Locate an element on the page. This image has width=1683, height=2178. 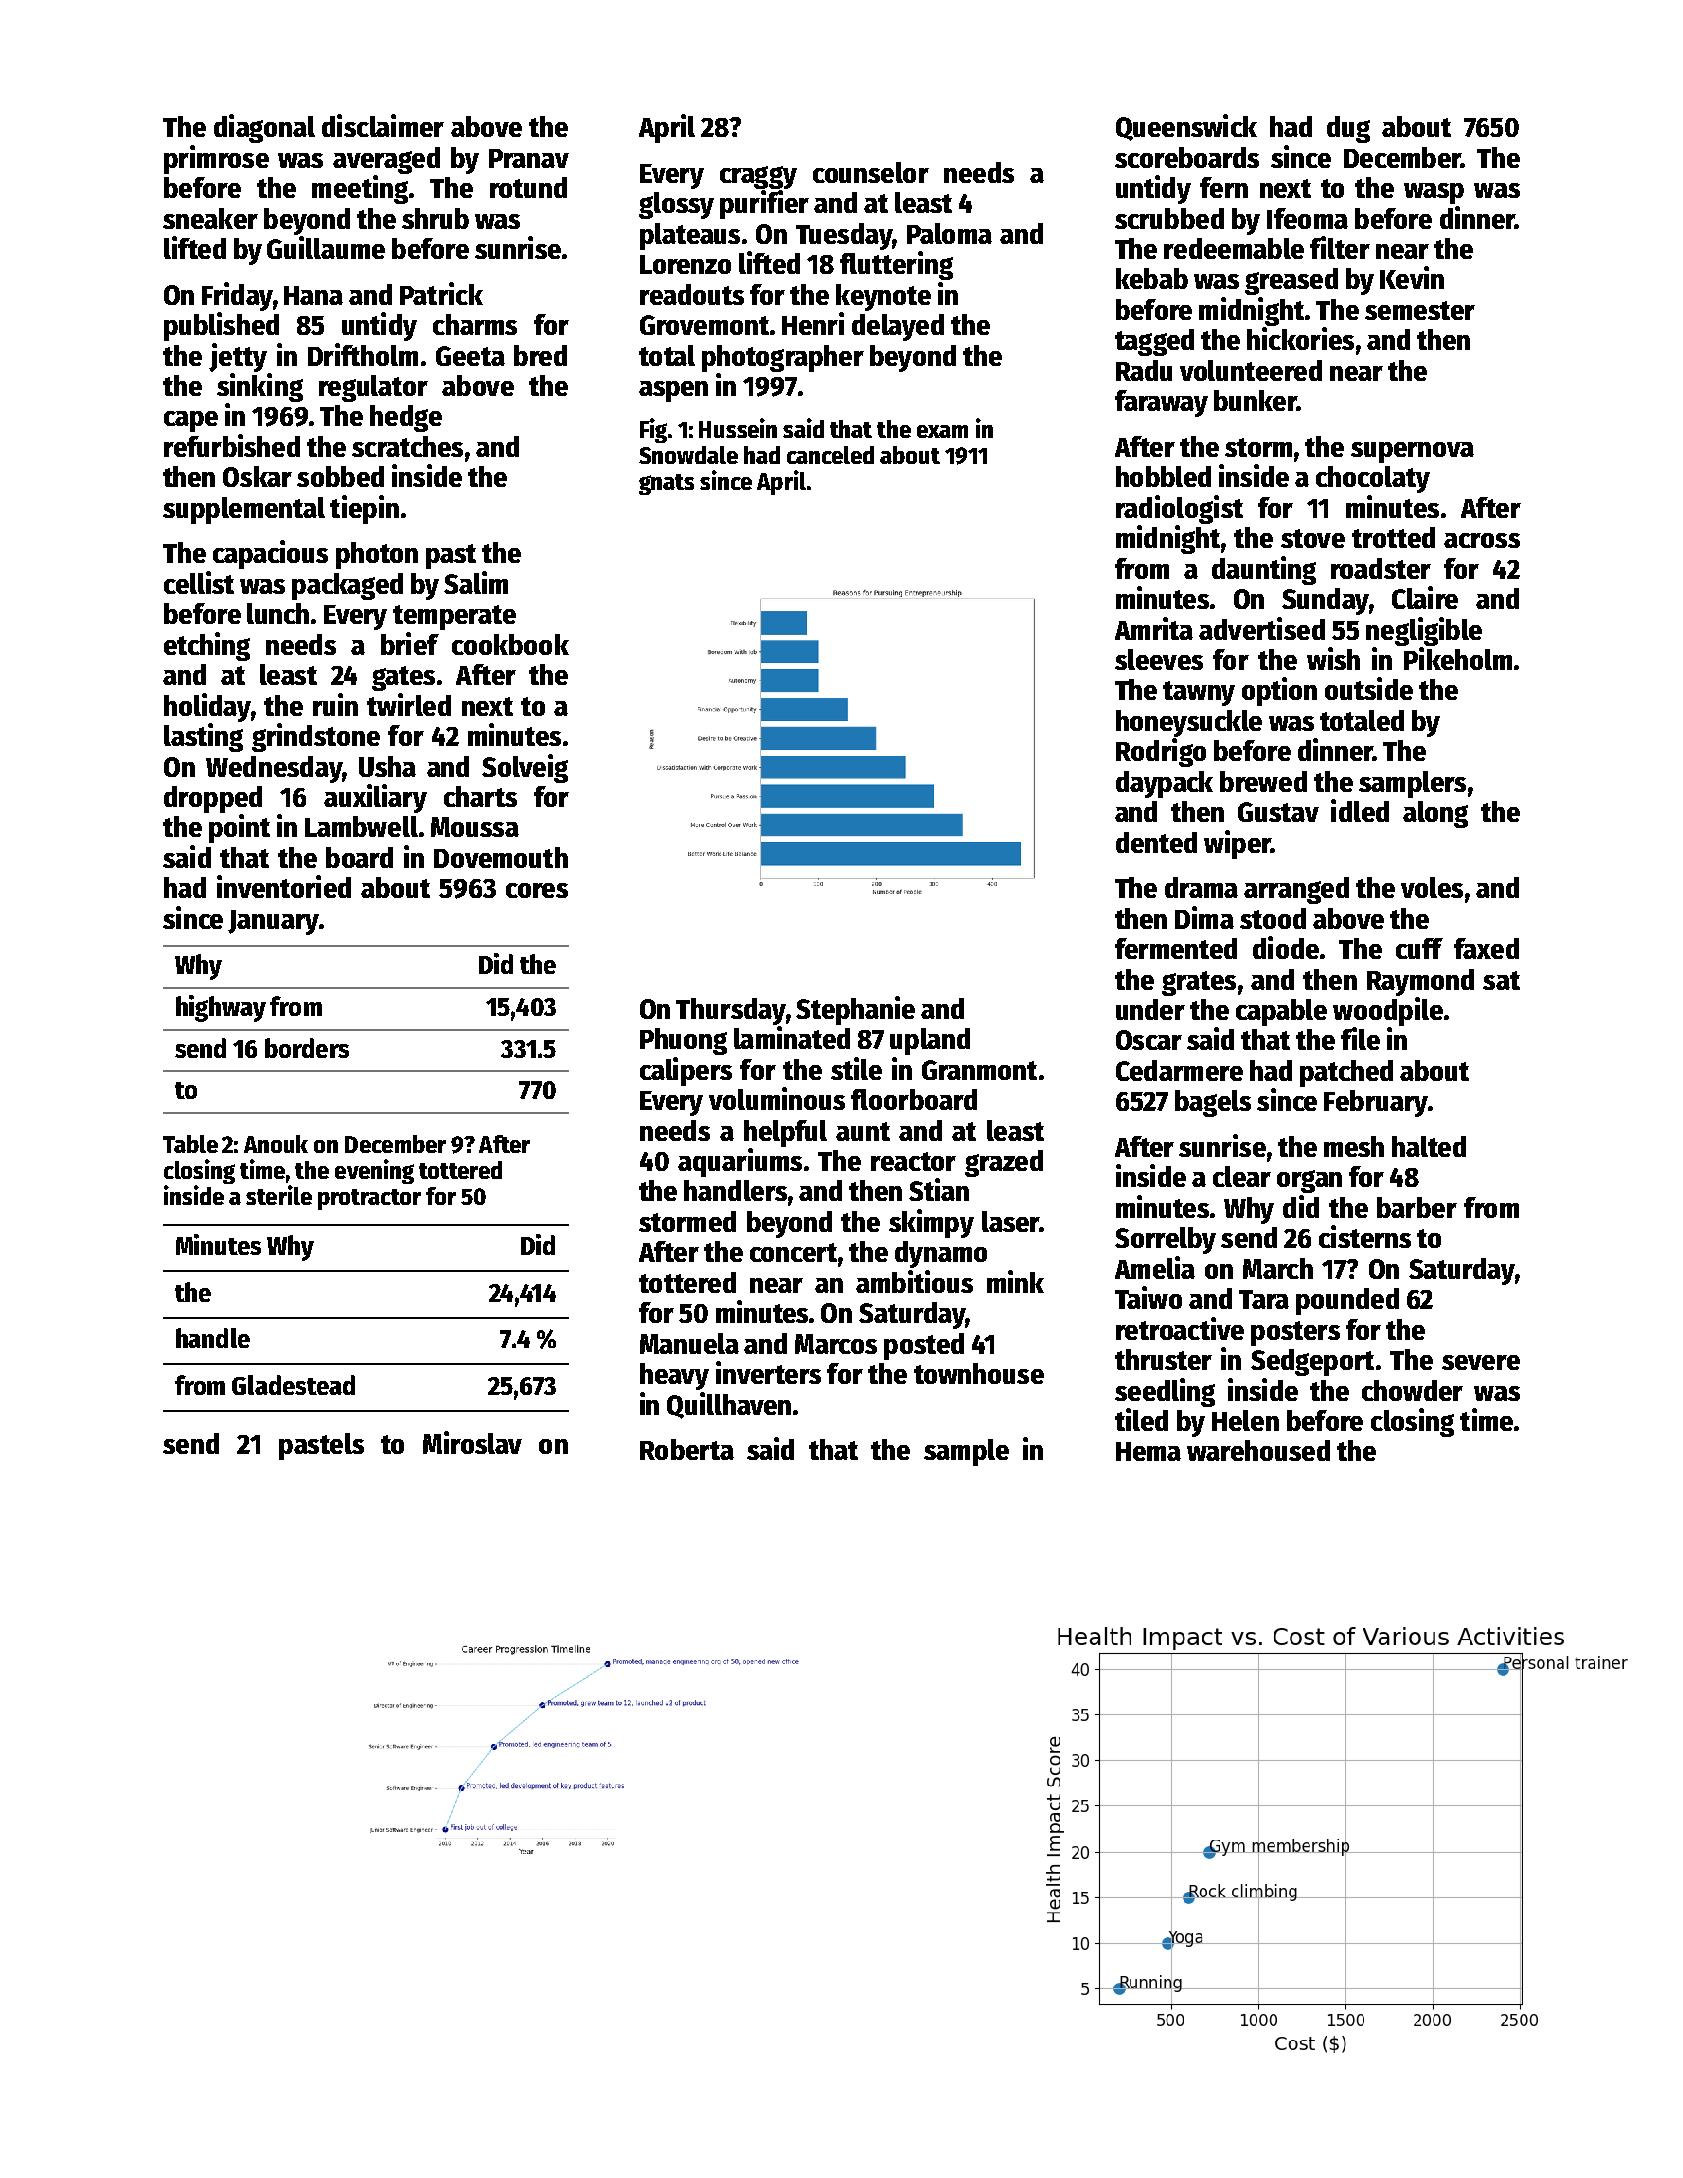
cookbook is located at coordinates (510, 644).
